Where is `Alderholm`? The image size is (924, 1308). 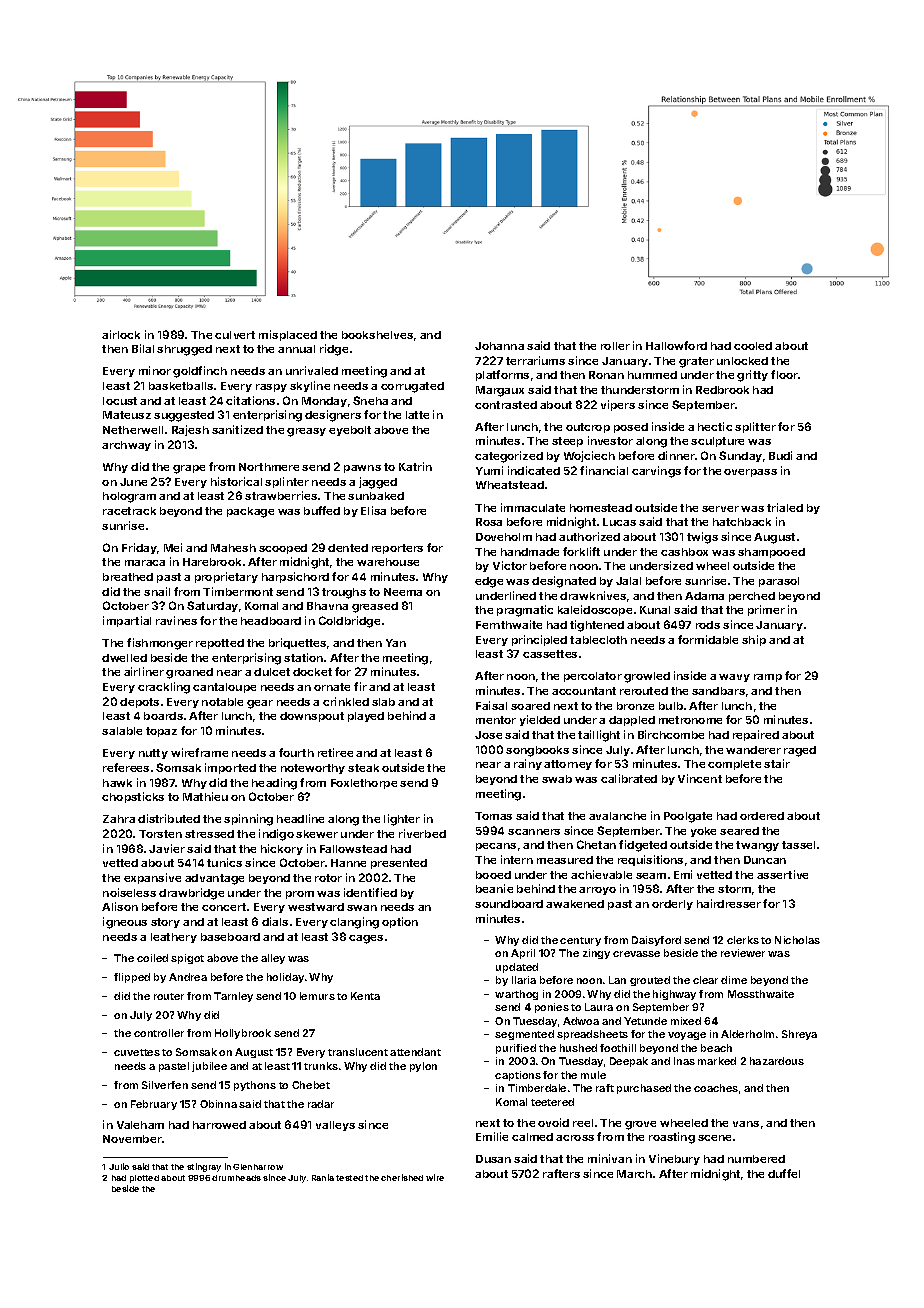
Alderholm is located at coordinates (747, 1034).
